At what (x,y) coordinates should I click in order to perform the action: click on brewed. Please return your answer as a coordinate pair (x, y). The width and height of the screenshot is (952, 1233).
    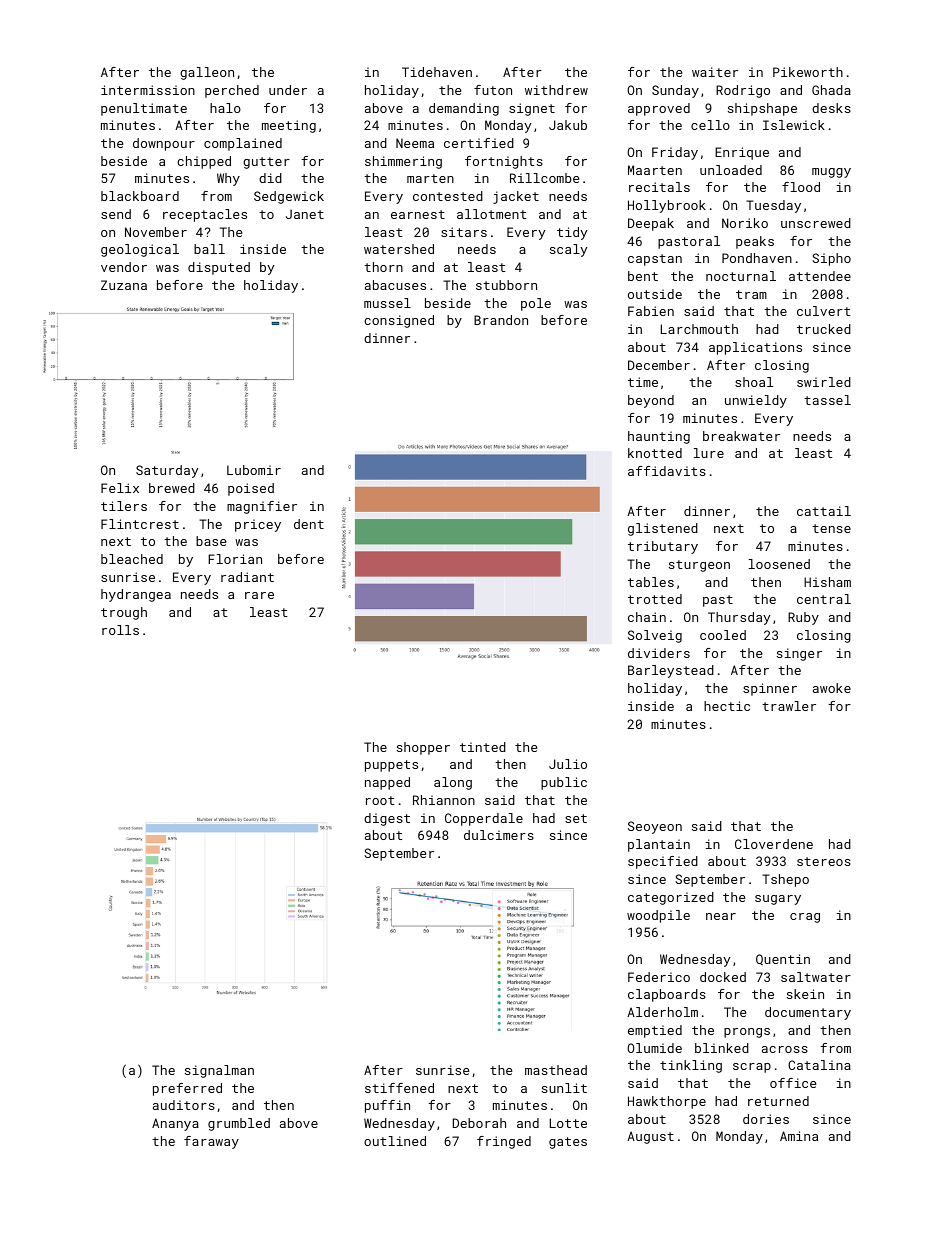
    Looking at the image, I should click on (172, 488).
